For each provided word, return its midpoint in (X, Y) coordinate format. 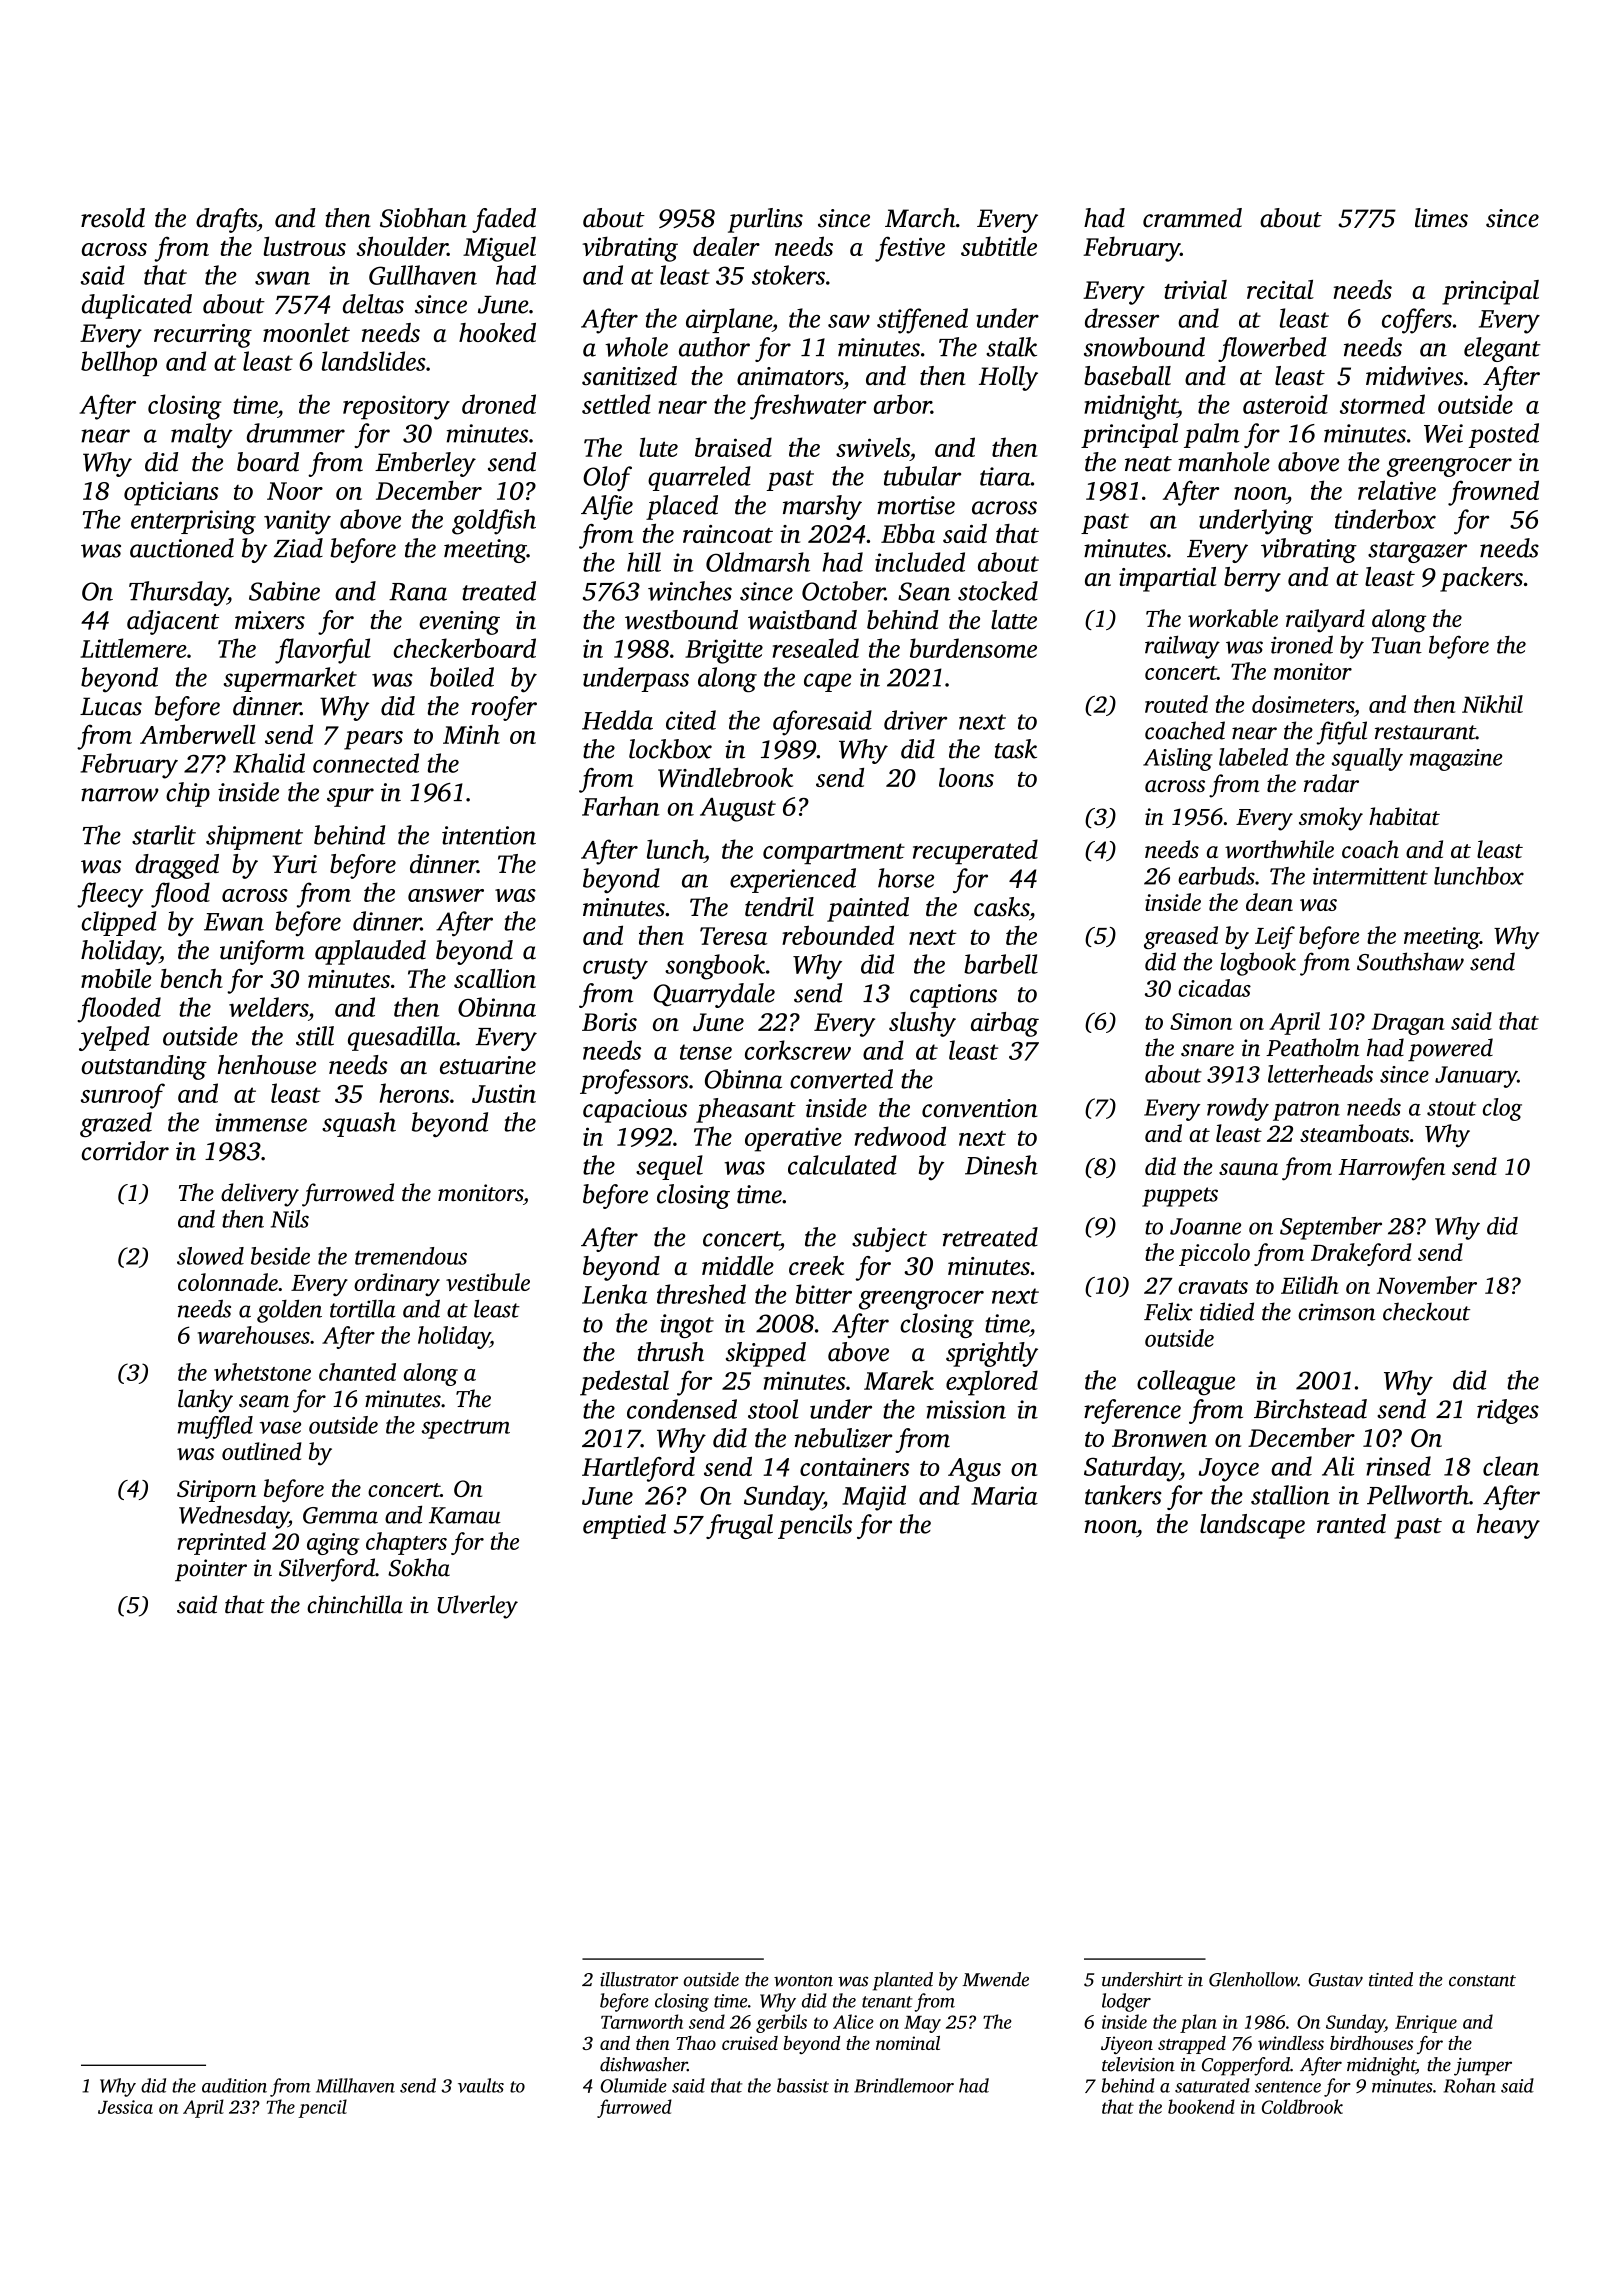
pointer (211, 1570)
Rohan (1470, 2085)
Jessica (125, 2107)
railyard (1325, 621)
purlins (765, 220)
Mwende (995, 1979)
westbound (681, 620)
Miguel (499, 249)
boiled (462, 677)
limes (1441, 218)
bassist (803, 2085)
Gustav (1335, 1980)
